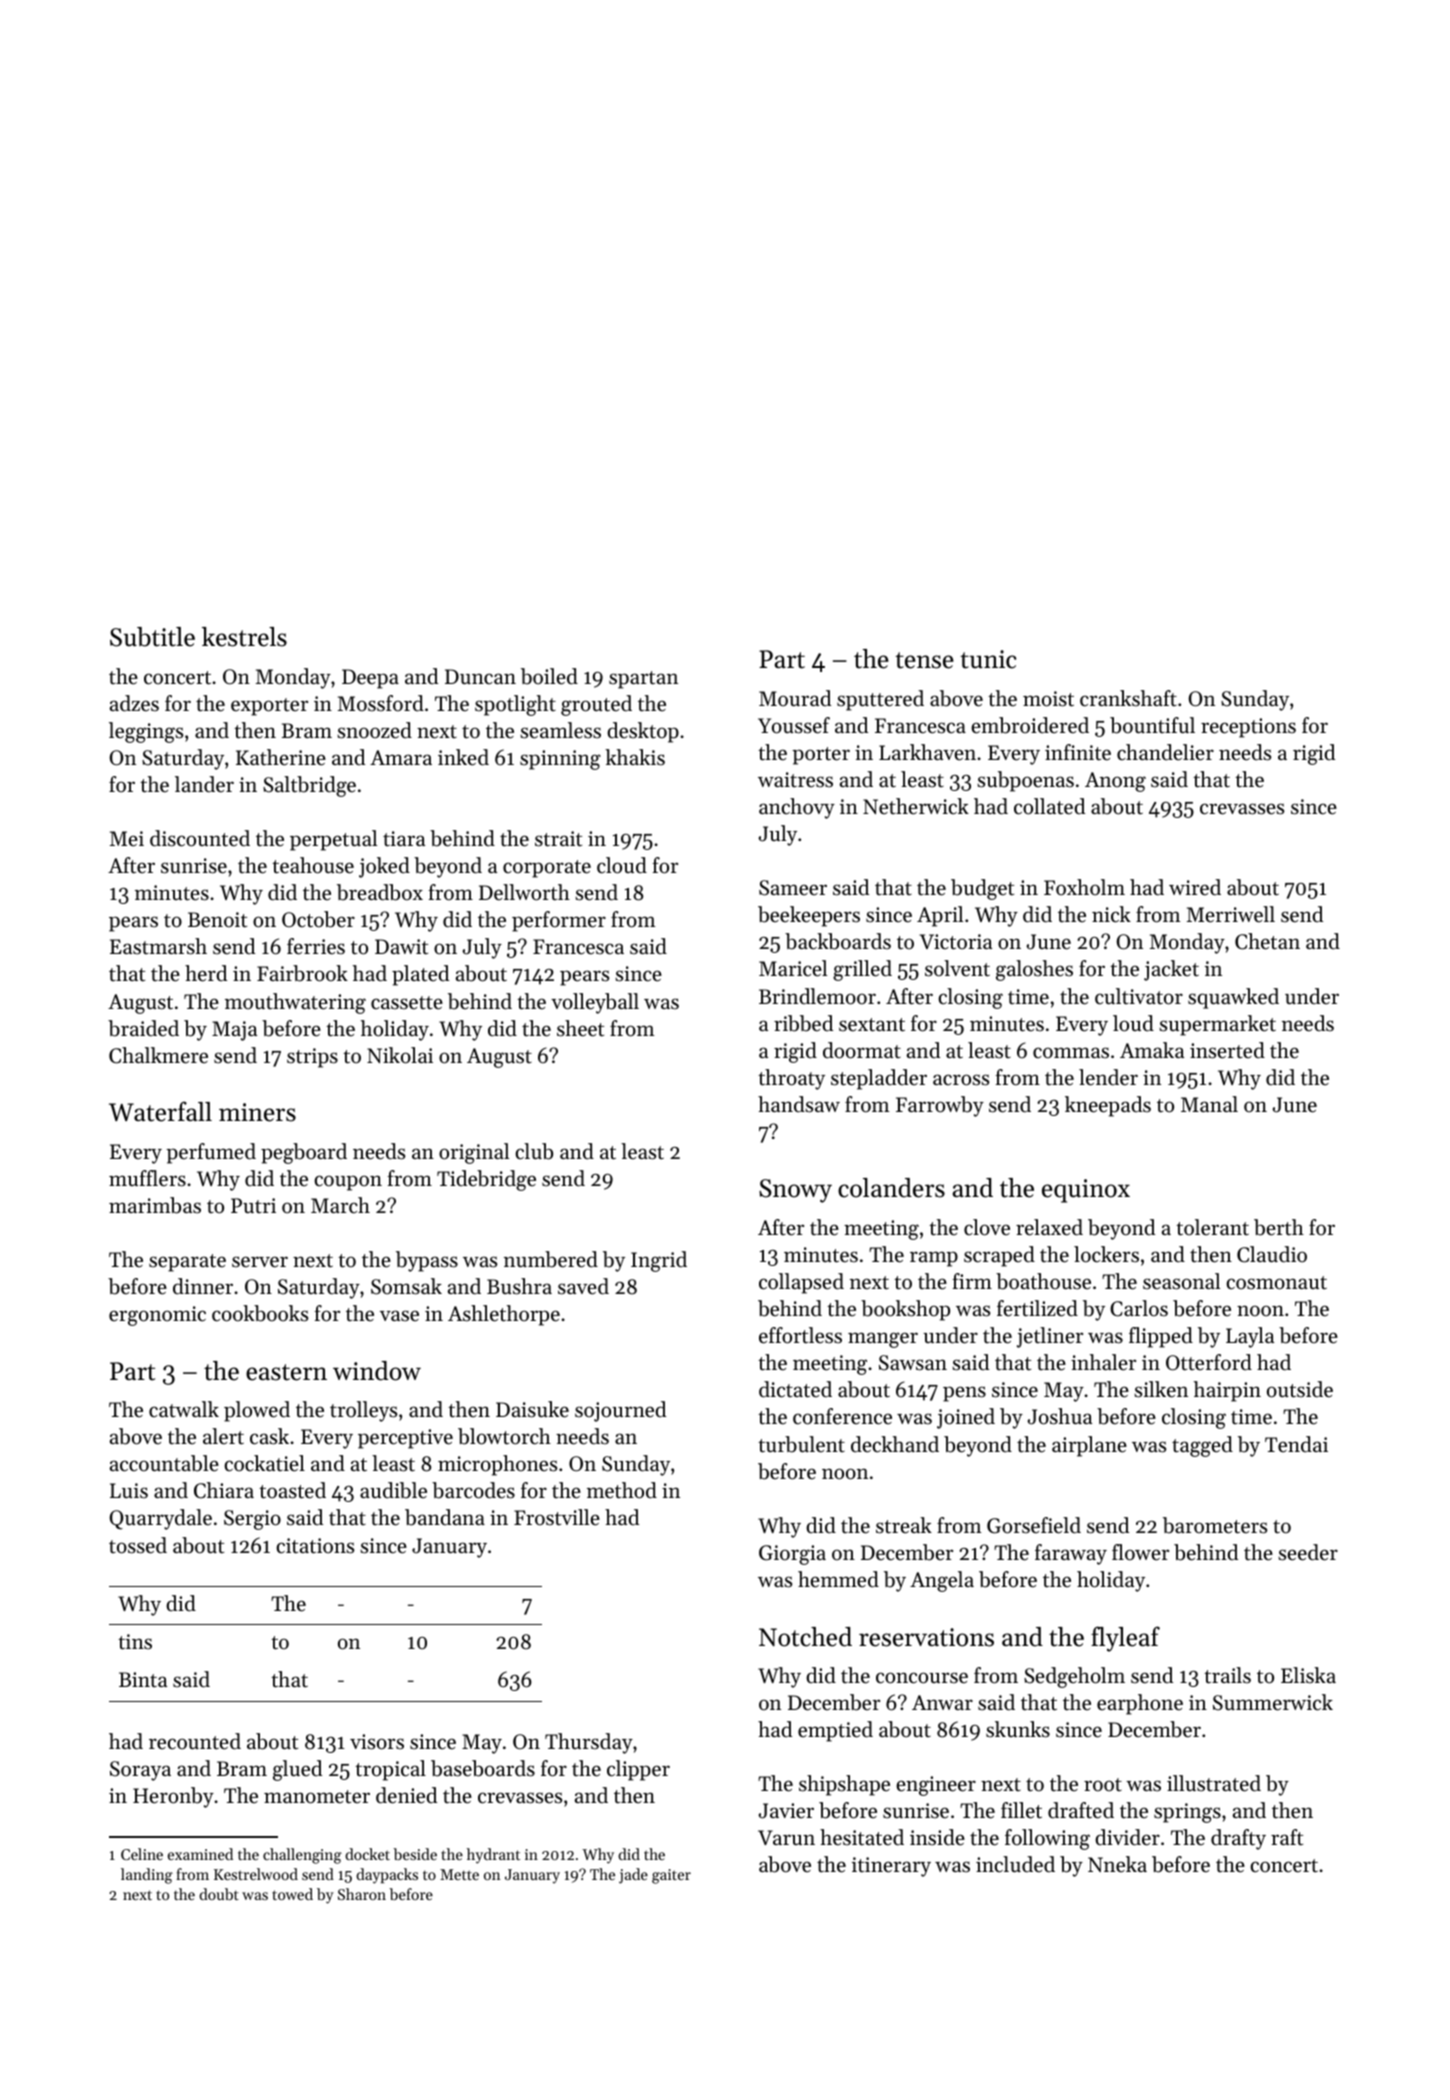 The width and height of the screenshot is (1450, 2100). What do you see at coordinates (1128, 698) in the screenshot?
I see `crankshaft` at bounding box center [1128, 698].
